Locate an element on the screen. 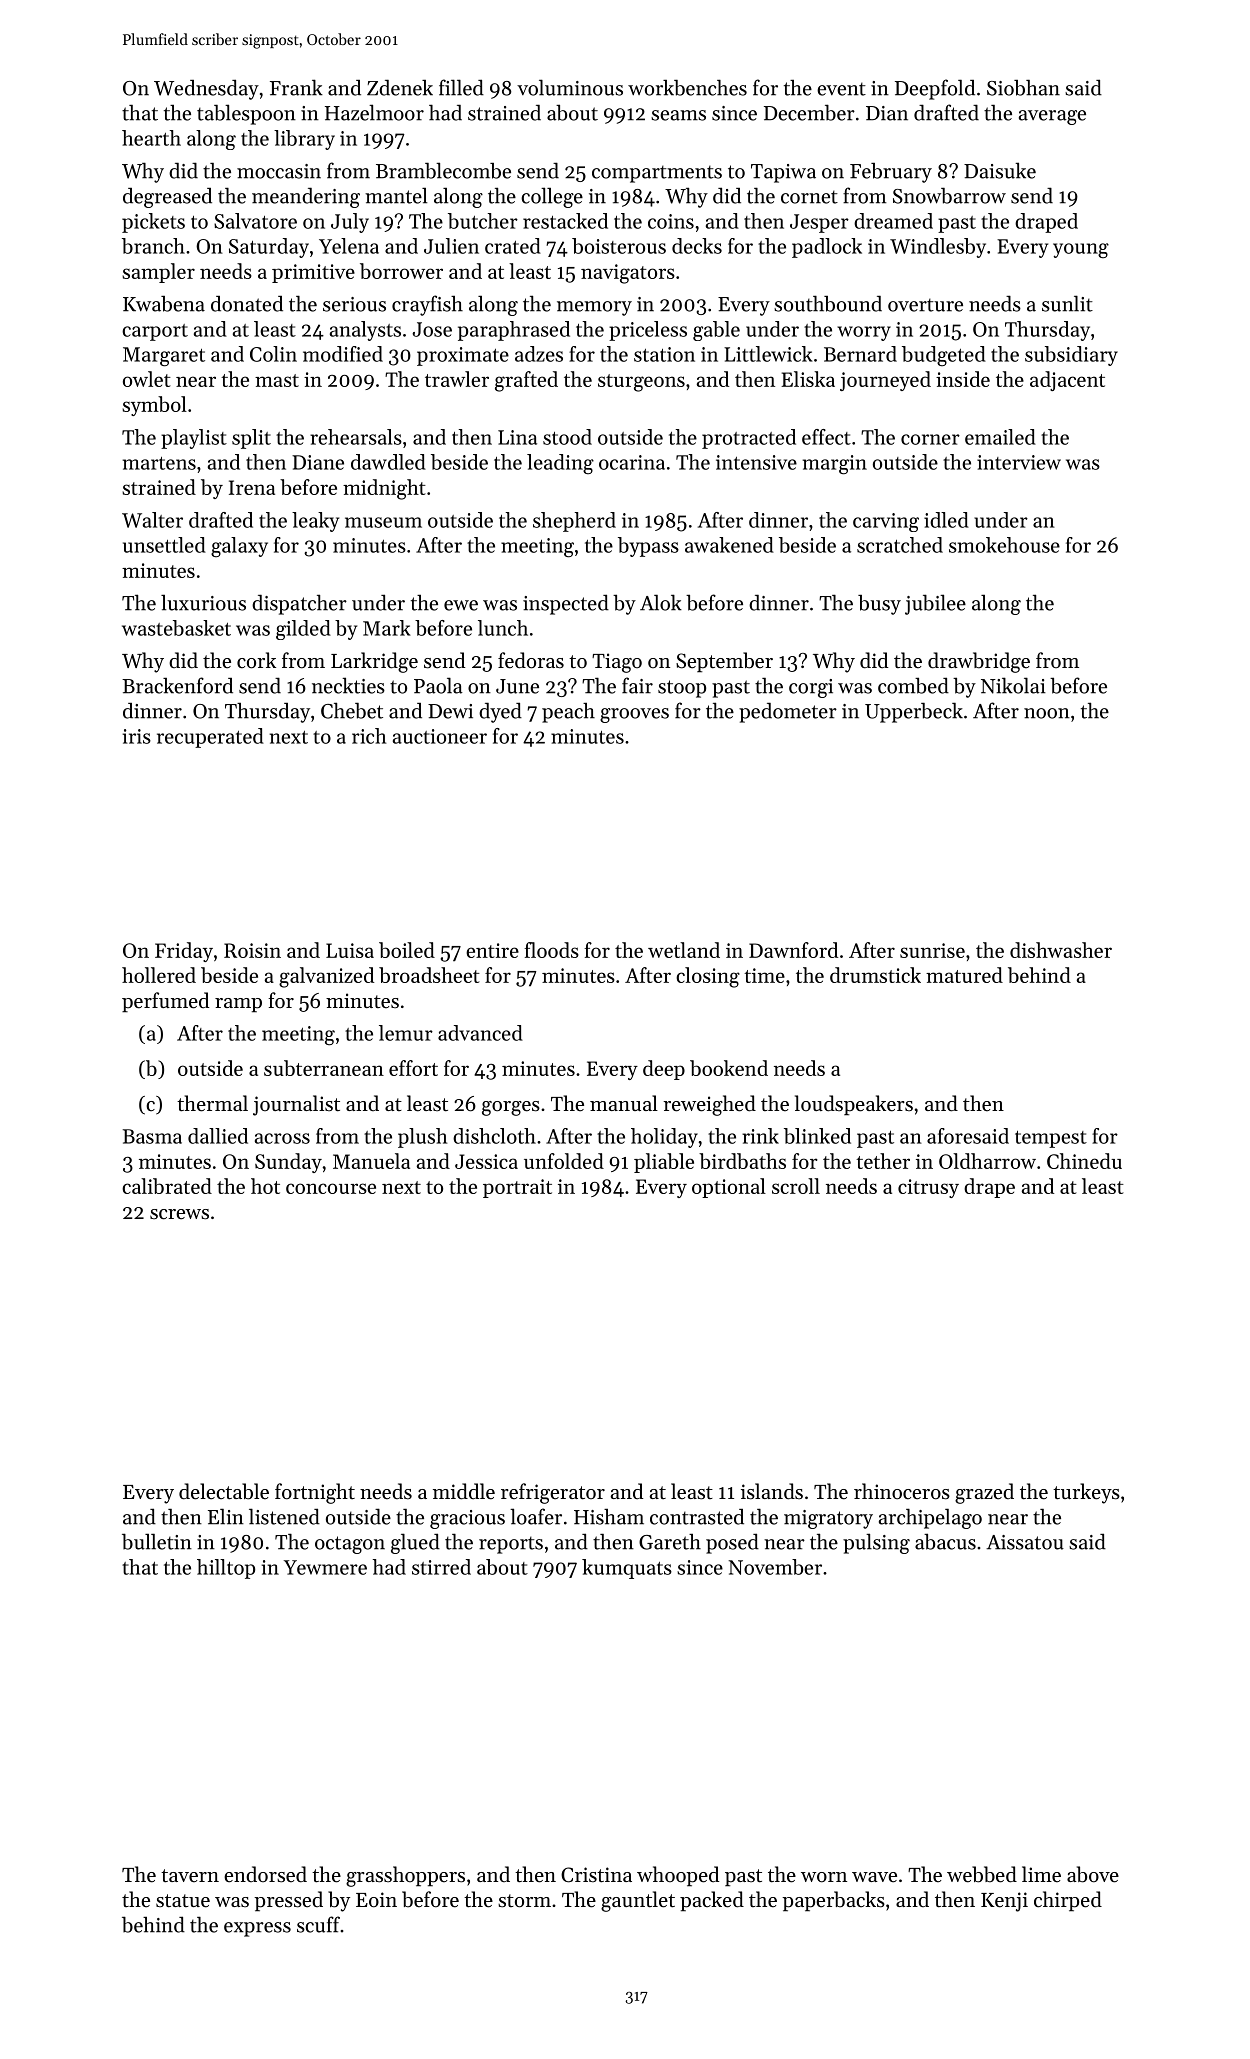  concourse is located at coordinates (331, 1188).
